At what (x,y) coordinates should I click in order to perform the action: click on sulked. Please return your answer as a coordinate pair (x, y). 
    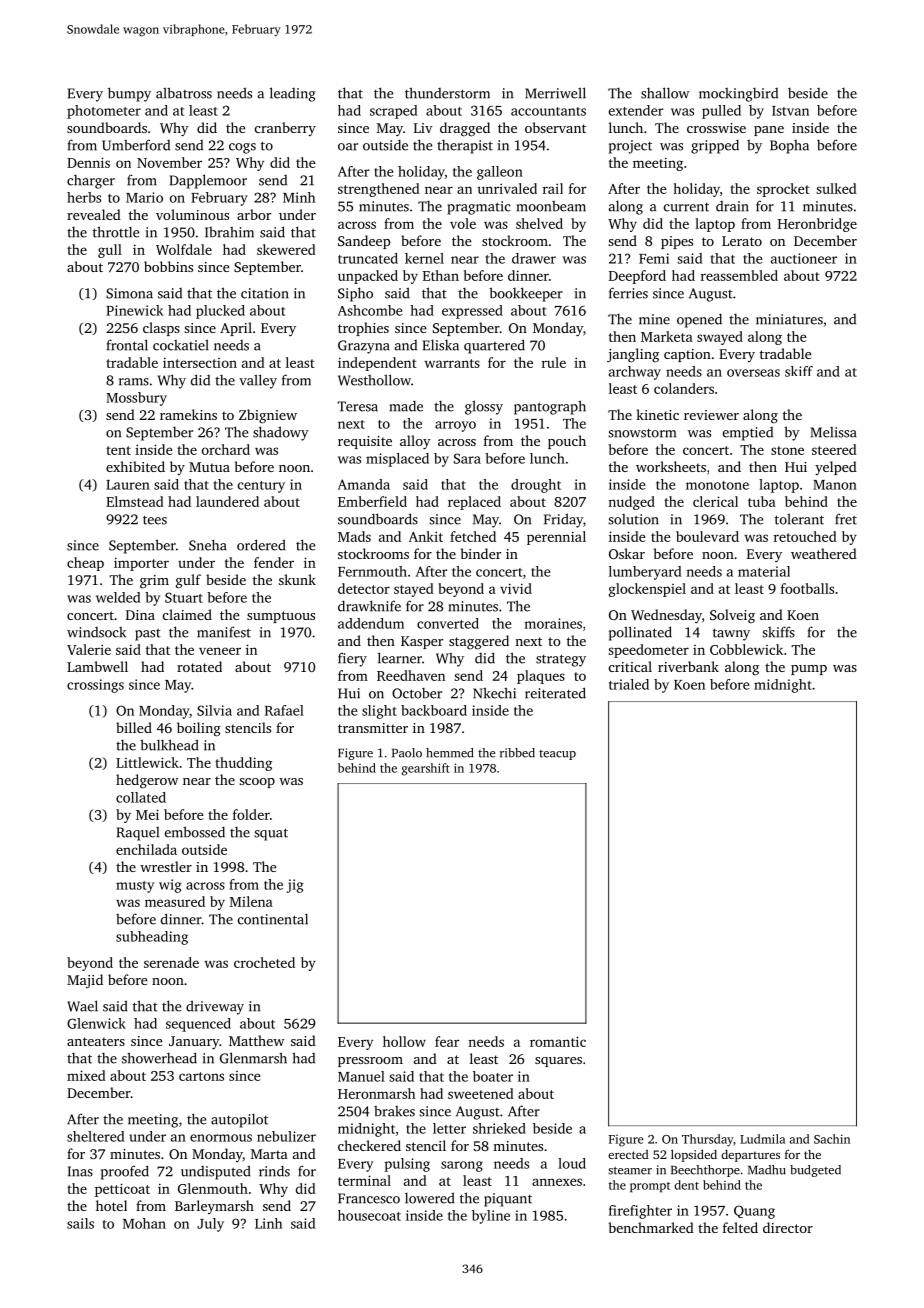
    Looking at the image, I should click on (836, 188).
